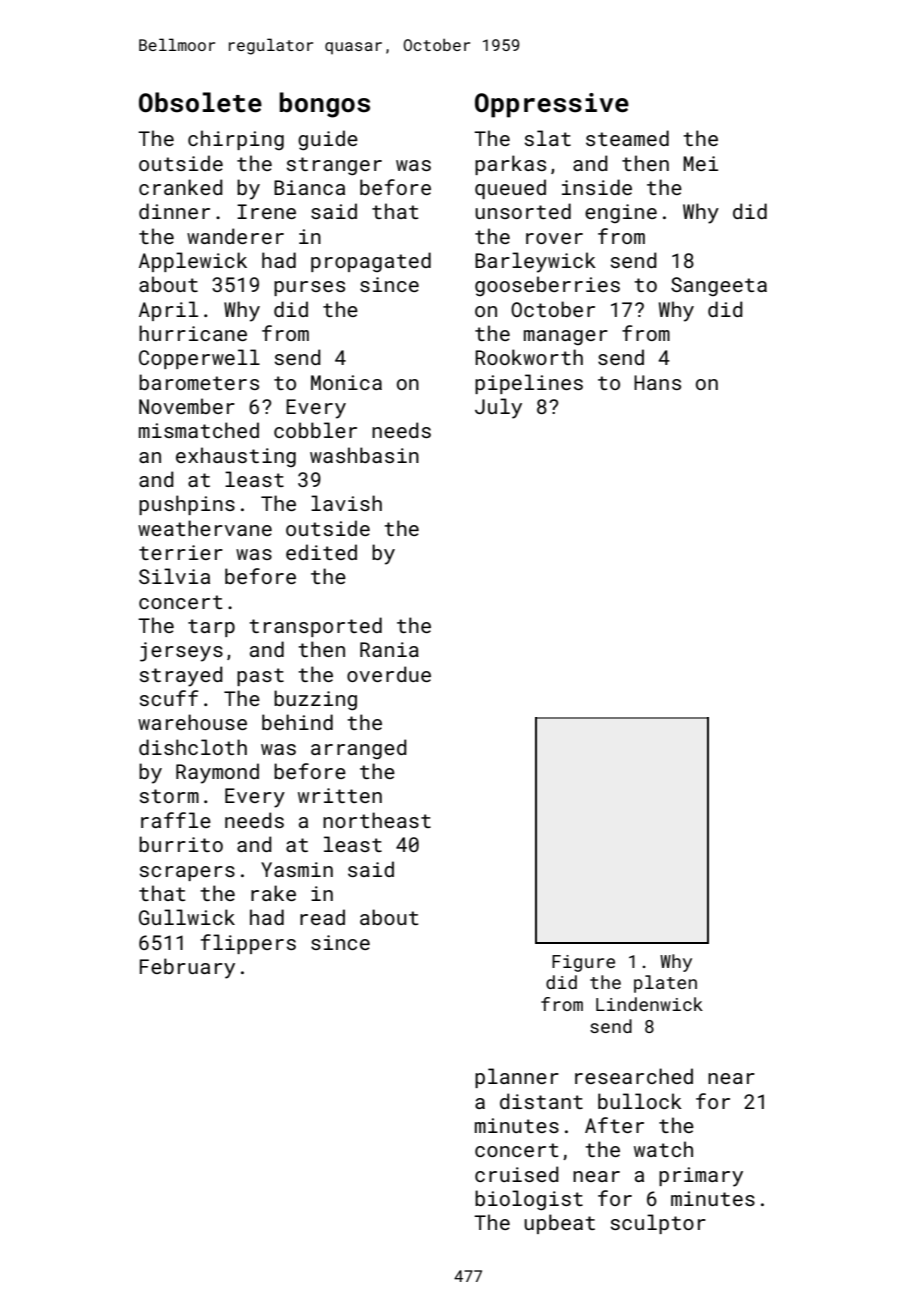 The image size is (908, 1316). I want to click on chirping, so click(236, 140).
